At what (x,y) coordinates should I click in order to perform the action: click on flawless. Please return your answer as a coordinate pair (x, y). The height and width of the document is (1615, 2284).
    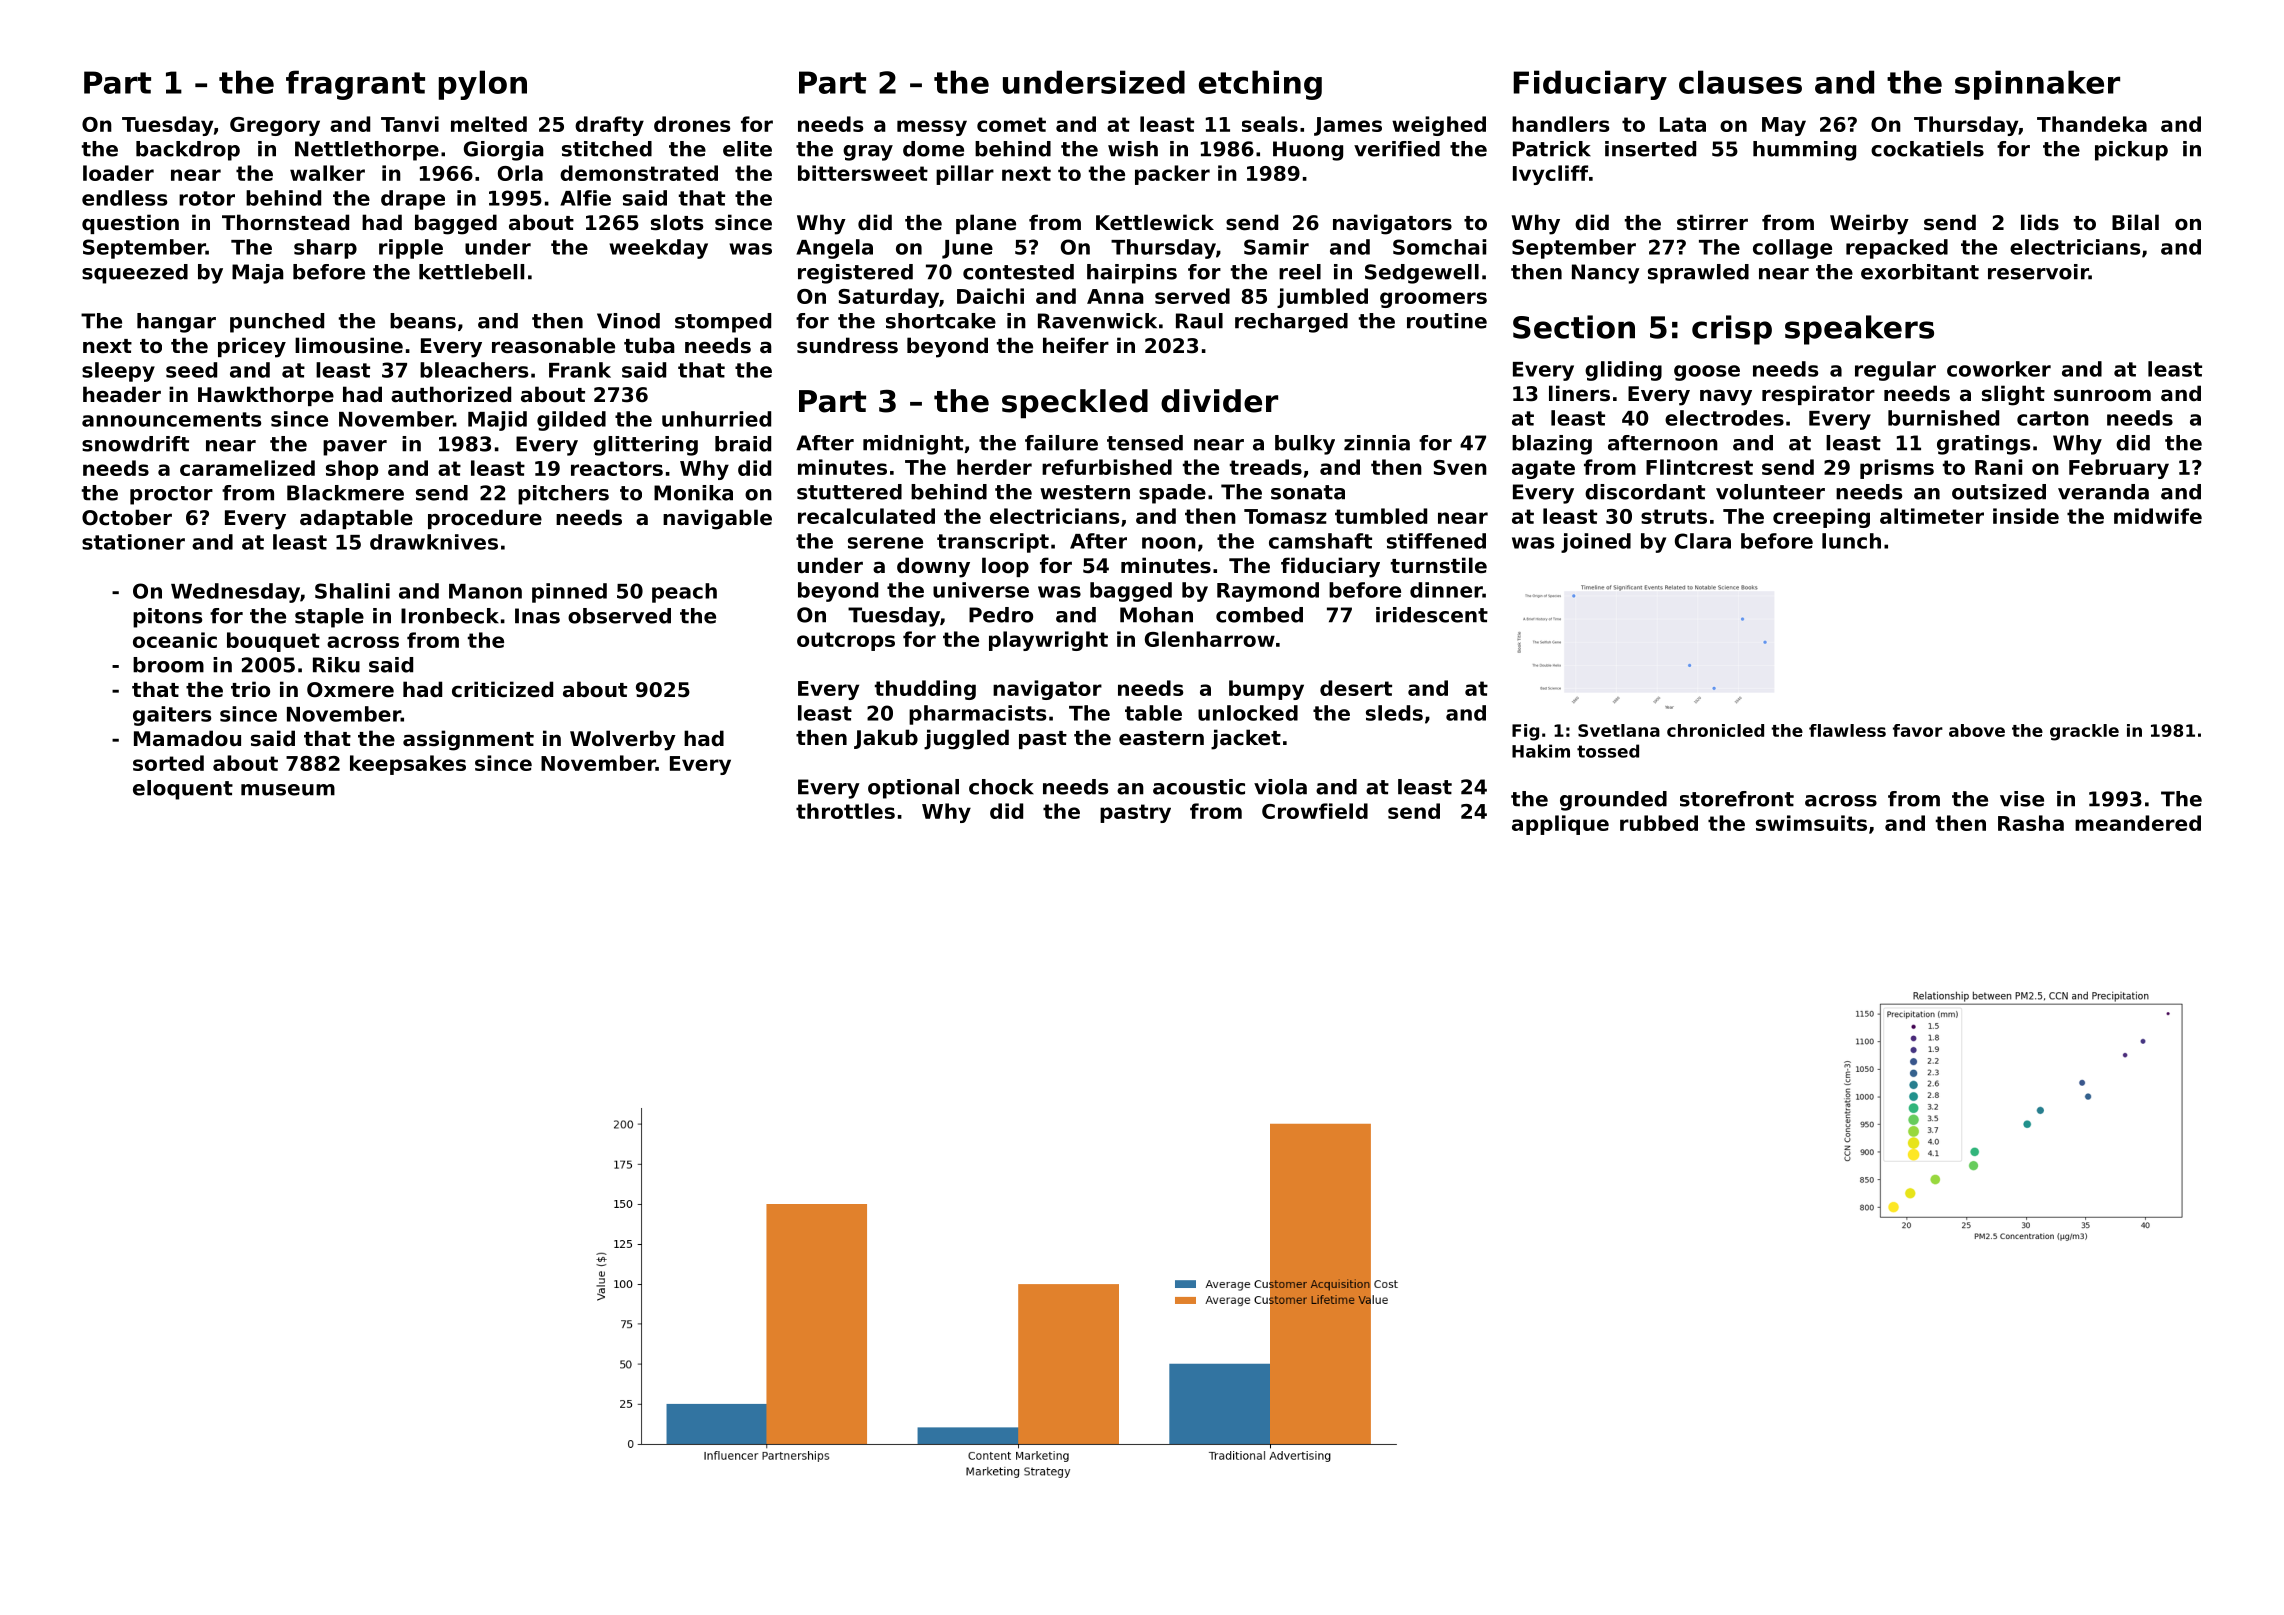
    Looking at the image, I should click on (1847, 730).
